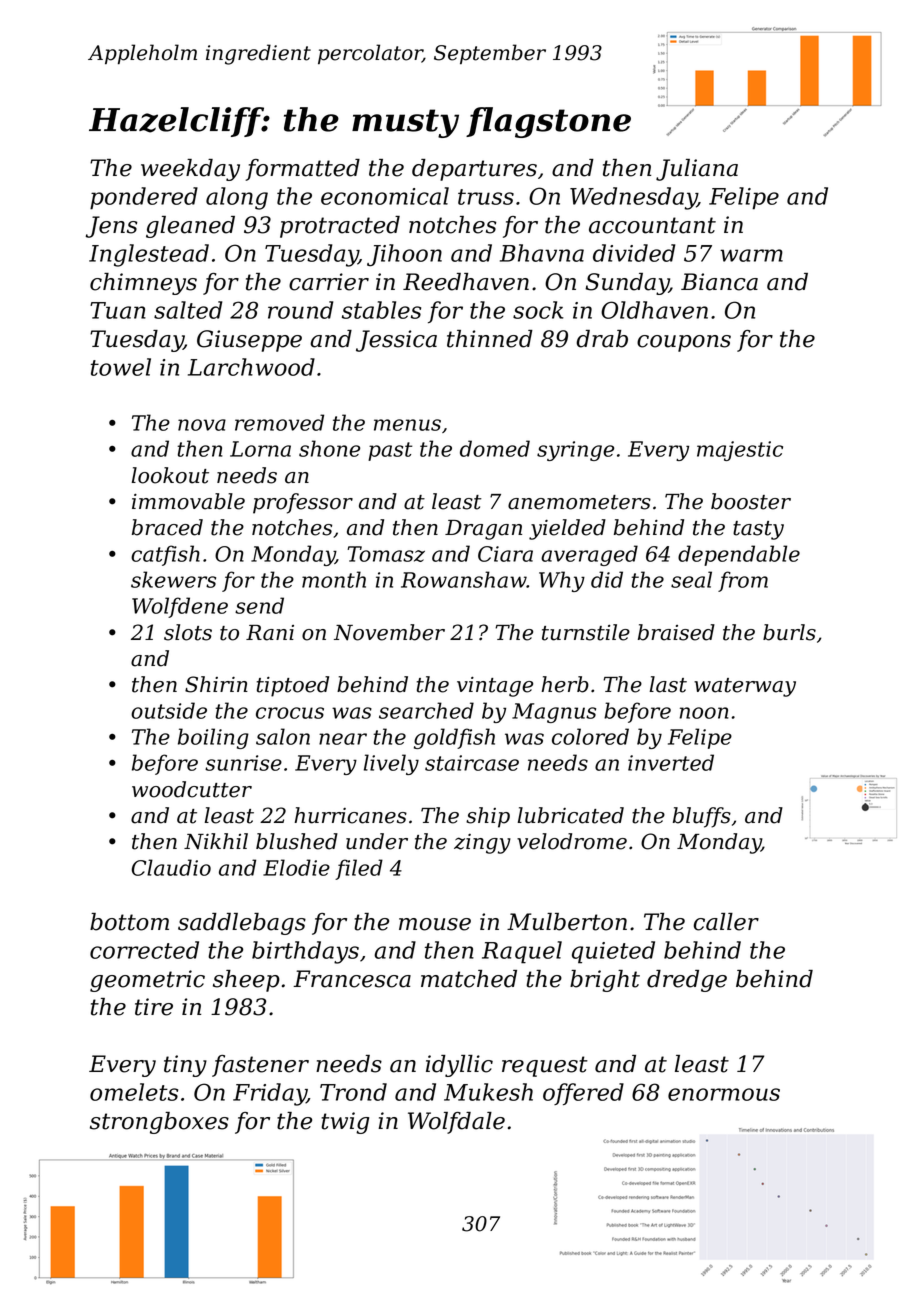  Describe the element at coordinates (652, 225) in the screenshot. I see `accountant` at that location.
